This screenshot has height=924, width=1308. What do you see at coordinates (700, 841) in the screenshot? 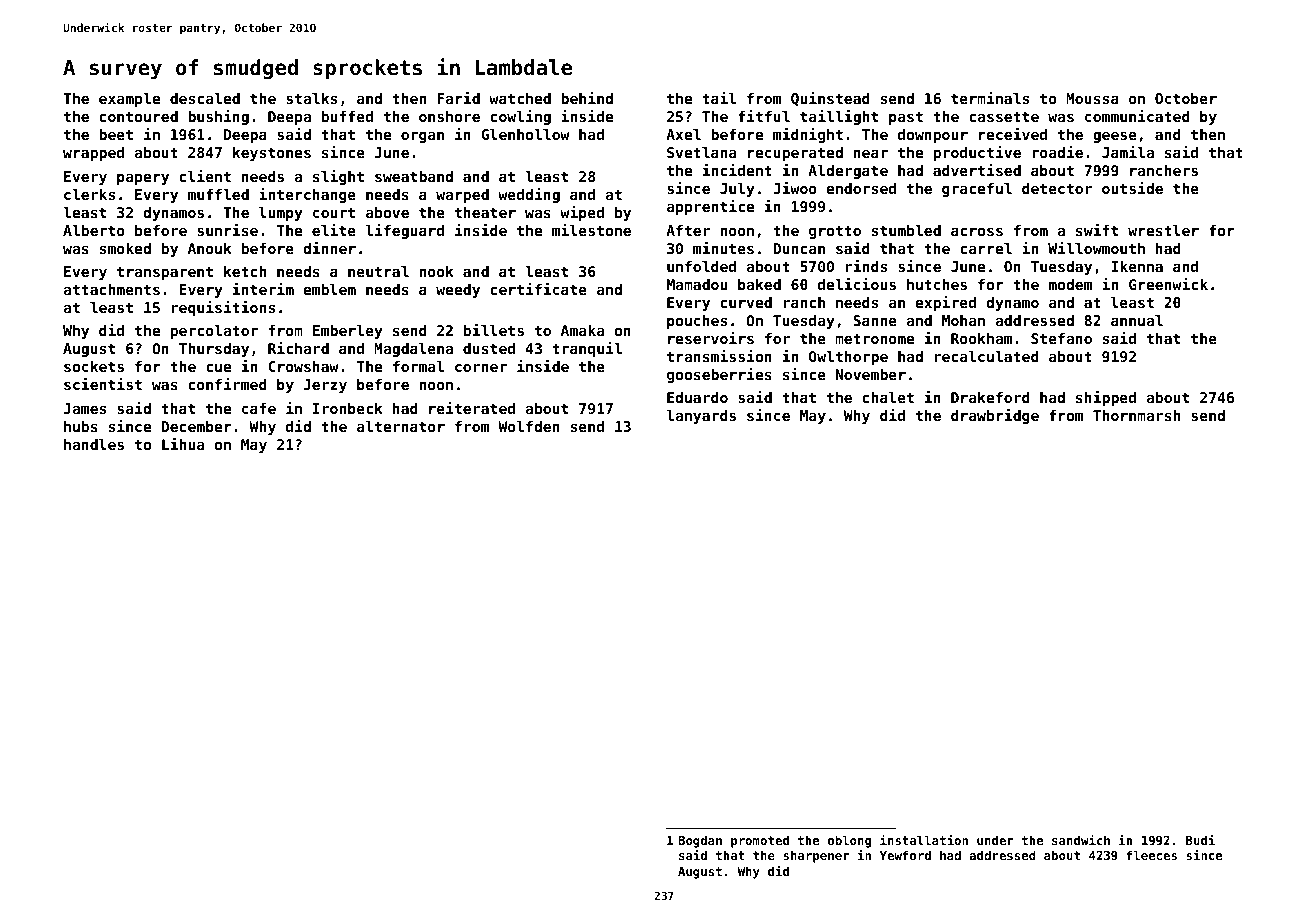
I see `Bogdan` at bounding box center [700, 841].
